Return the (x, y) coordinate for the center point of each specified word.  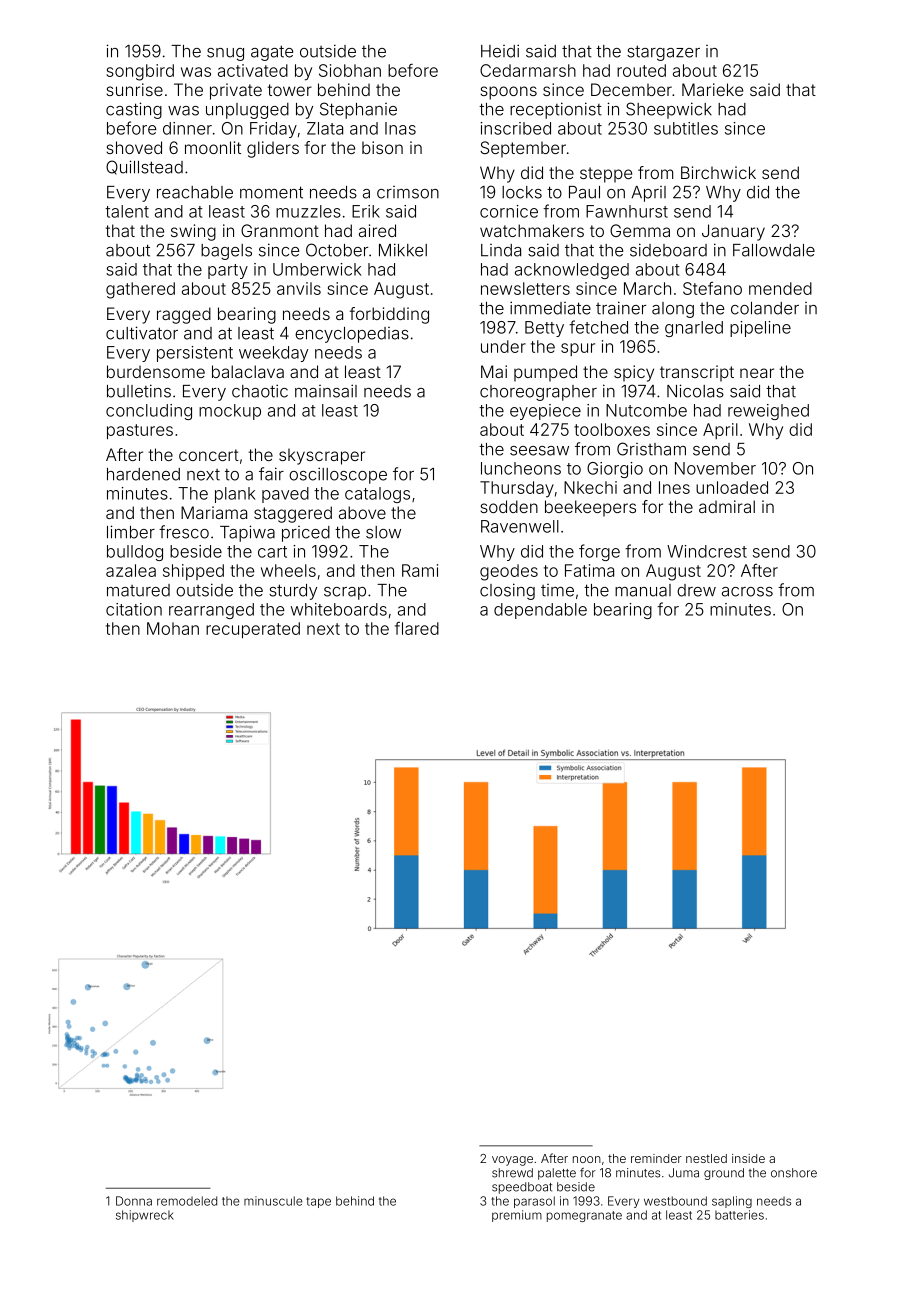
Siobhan (350, 70)
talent (127, 211)
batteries (739, 1215)
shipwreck (145, 1216)
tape (318, 1202)
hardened (143, 474)
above (362, 512)
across (747, 592)
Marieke (712, 89)
